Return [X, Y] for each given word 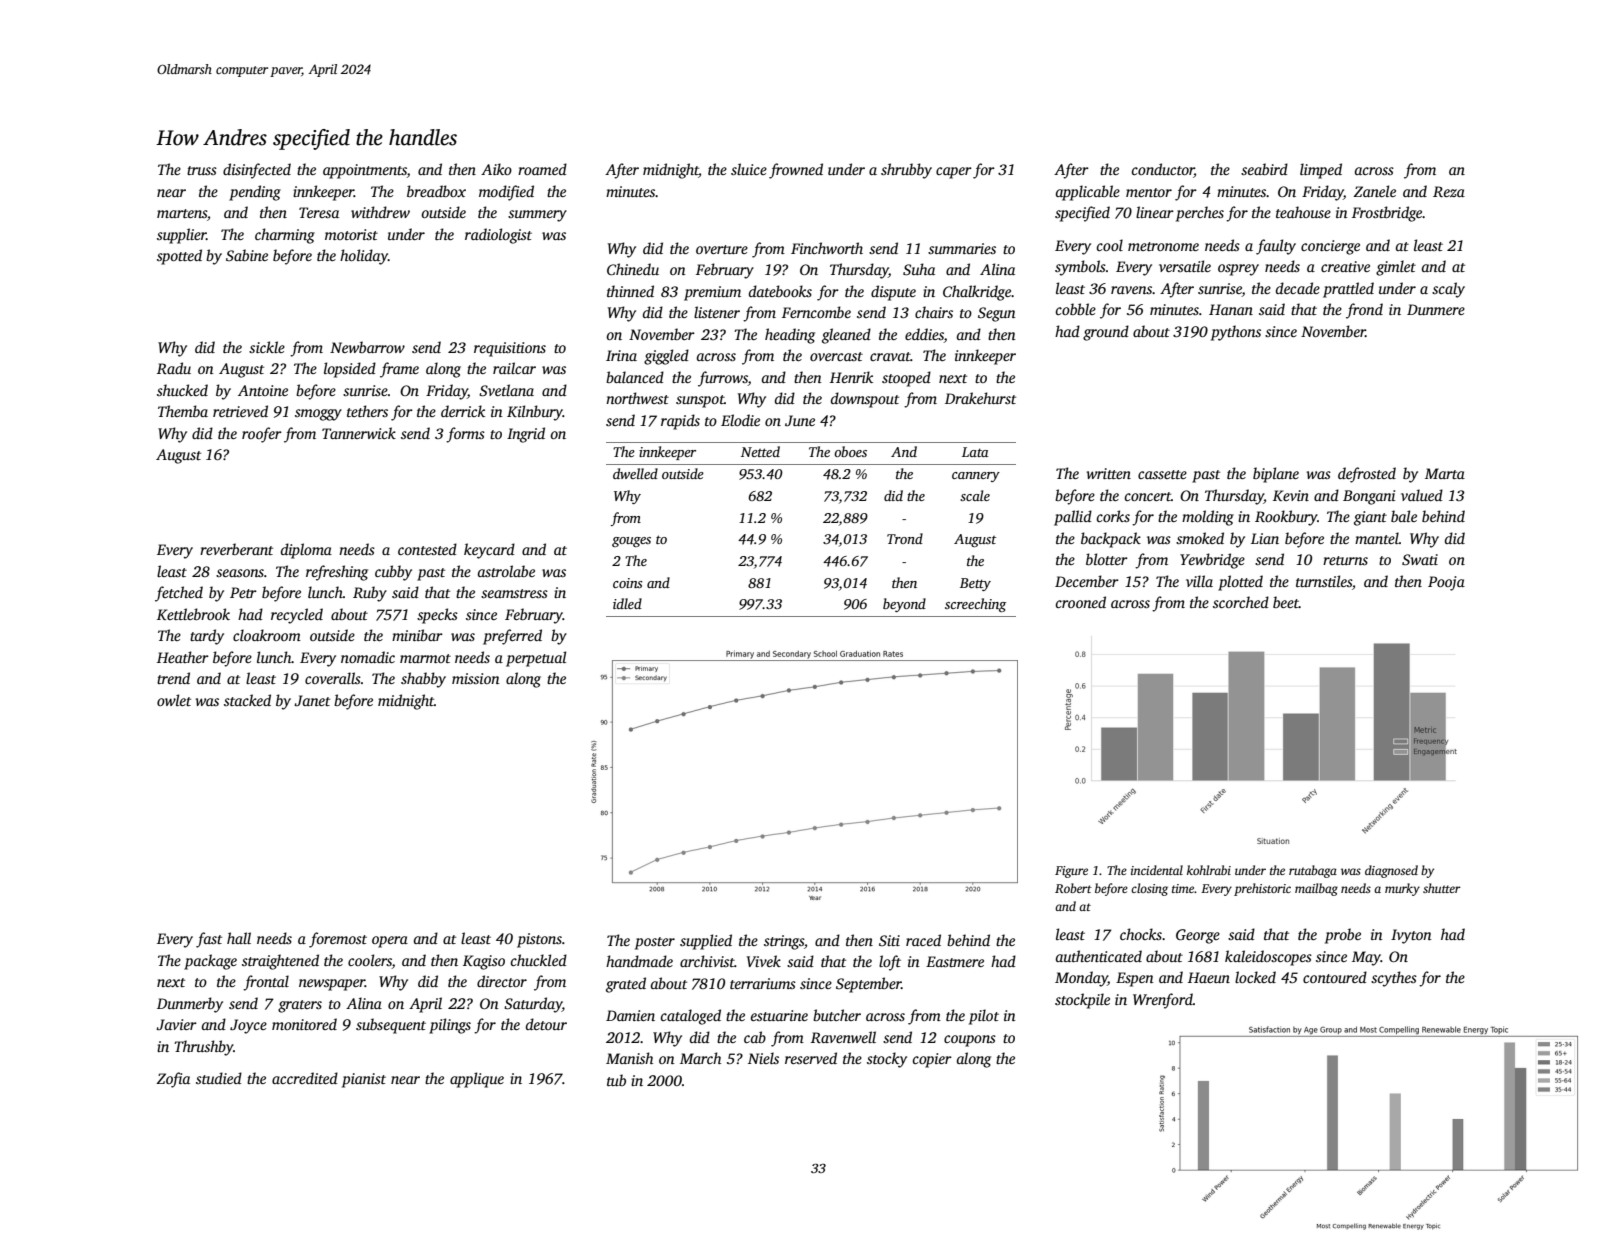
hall [239, 938]
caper [954, 173]
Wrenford [1163, 1001]
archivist [707, 961]
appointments [365, 171]
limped [1321, 171]
